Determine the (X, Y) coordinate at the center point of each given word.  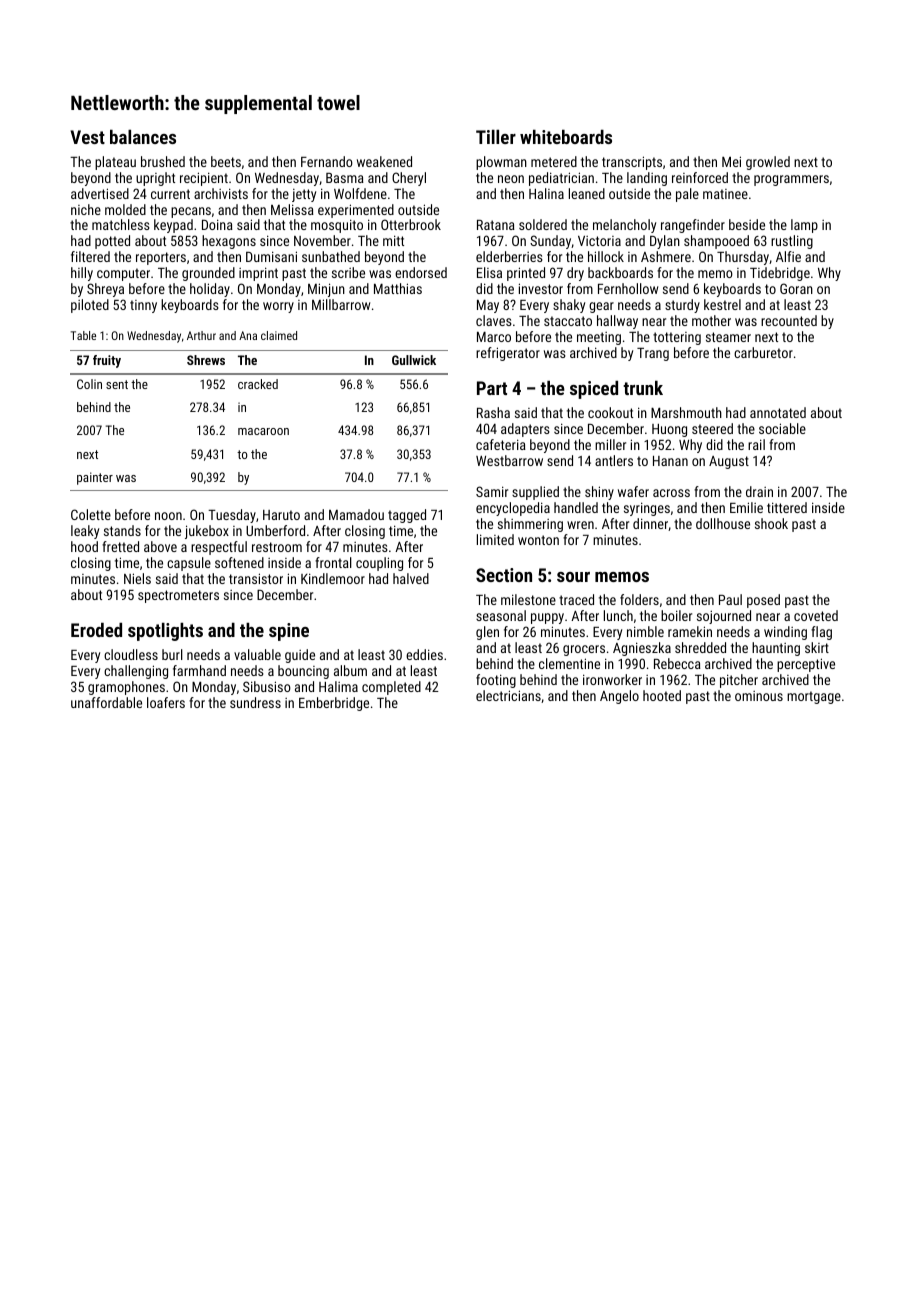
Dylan (665, 242)
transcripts (632, 163)
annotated (778, 412)
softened (239, 562)
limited (495, 539)
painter (95, 478)
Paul (730, 599)
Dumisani (271, 256)
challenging (136, 672)
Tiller (496, 137)
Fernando (327, 161)
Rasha (493, 412)
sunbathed (331, 256)
